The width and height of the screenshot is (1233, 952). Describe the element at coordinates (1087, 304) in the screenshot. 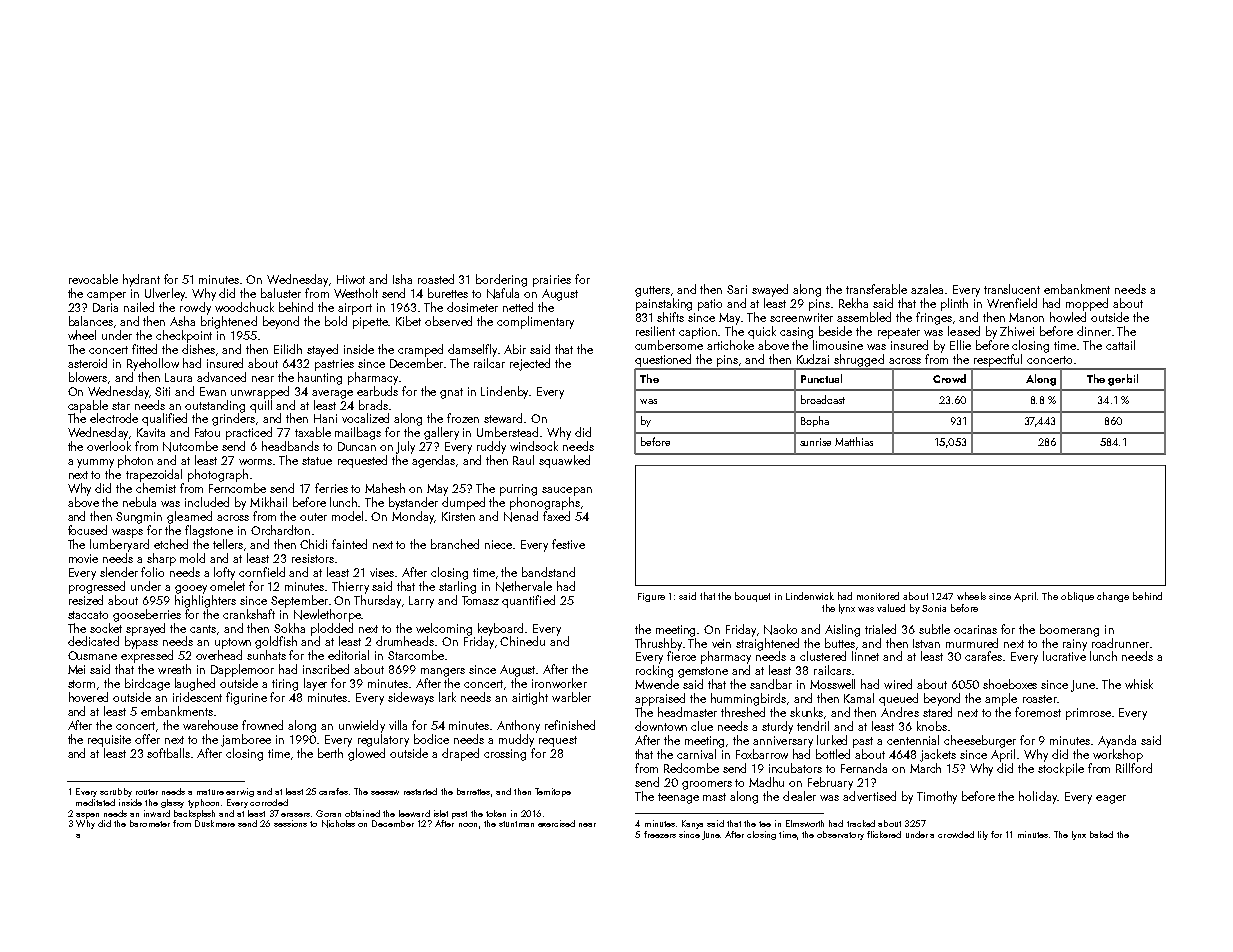

I see `mopped` at that location.
